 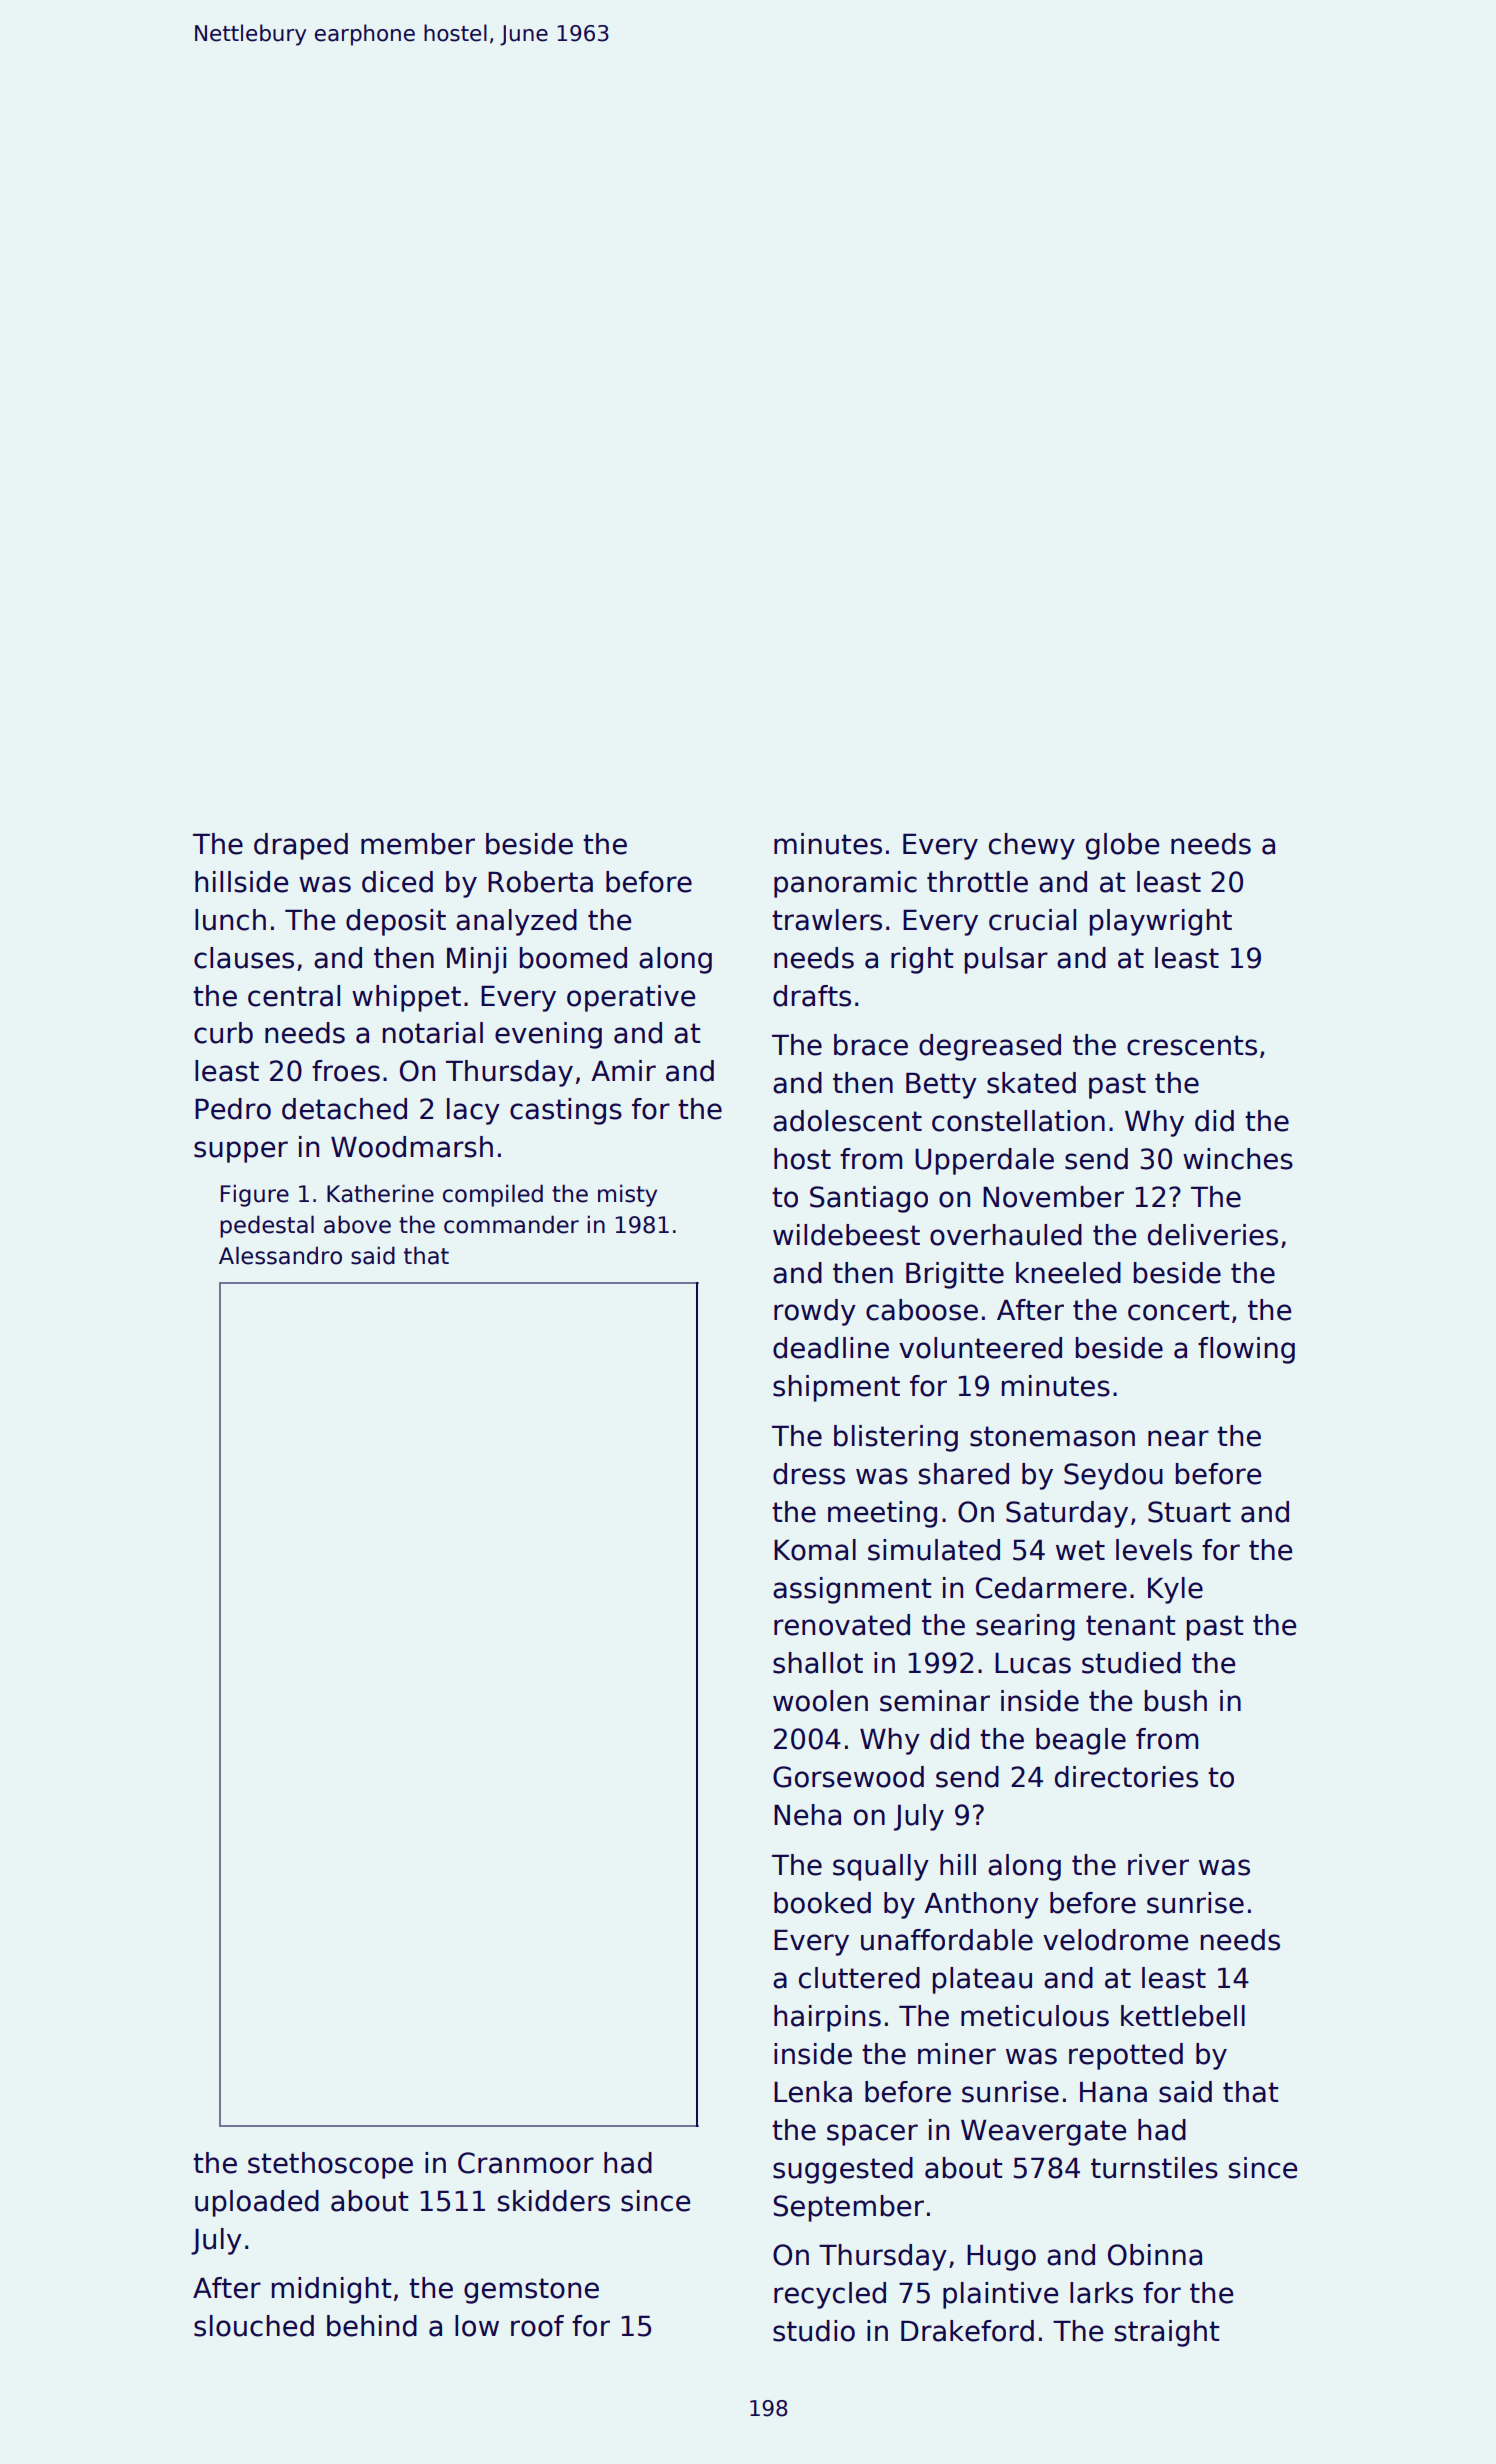 I want to click on river, so click(x=1158, y=1865).
